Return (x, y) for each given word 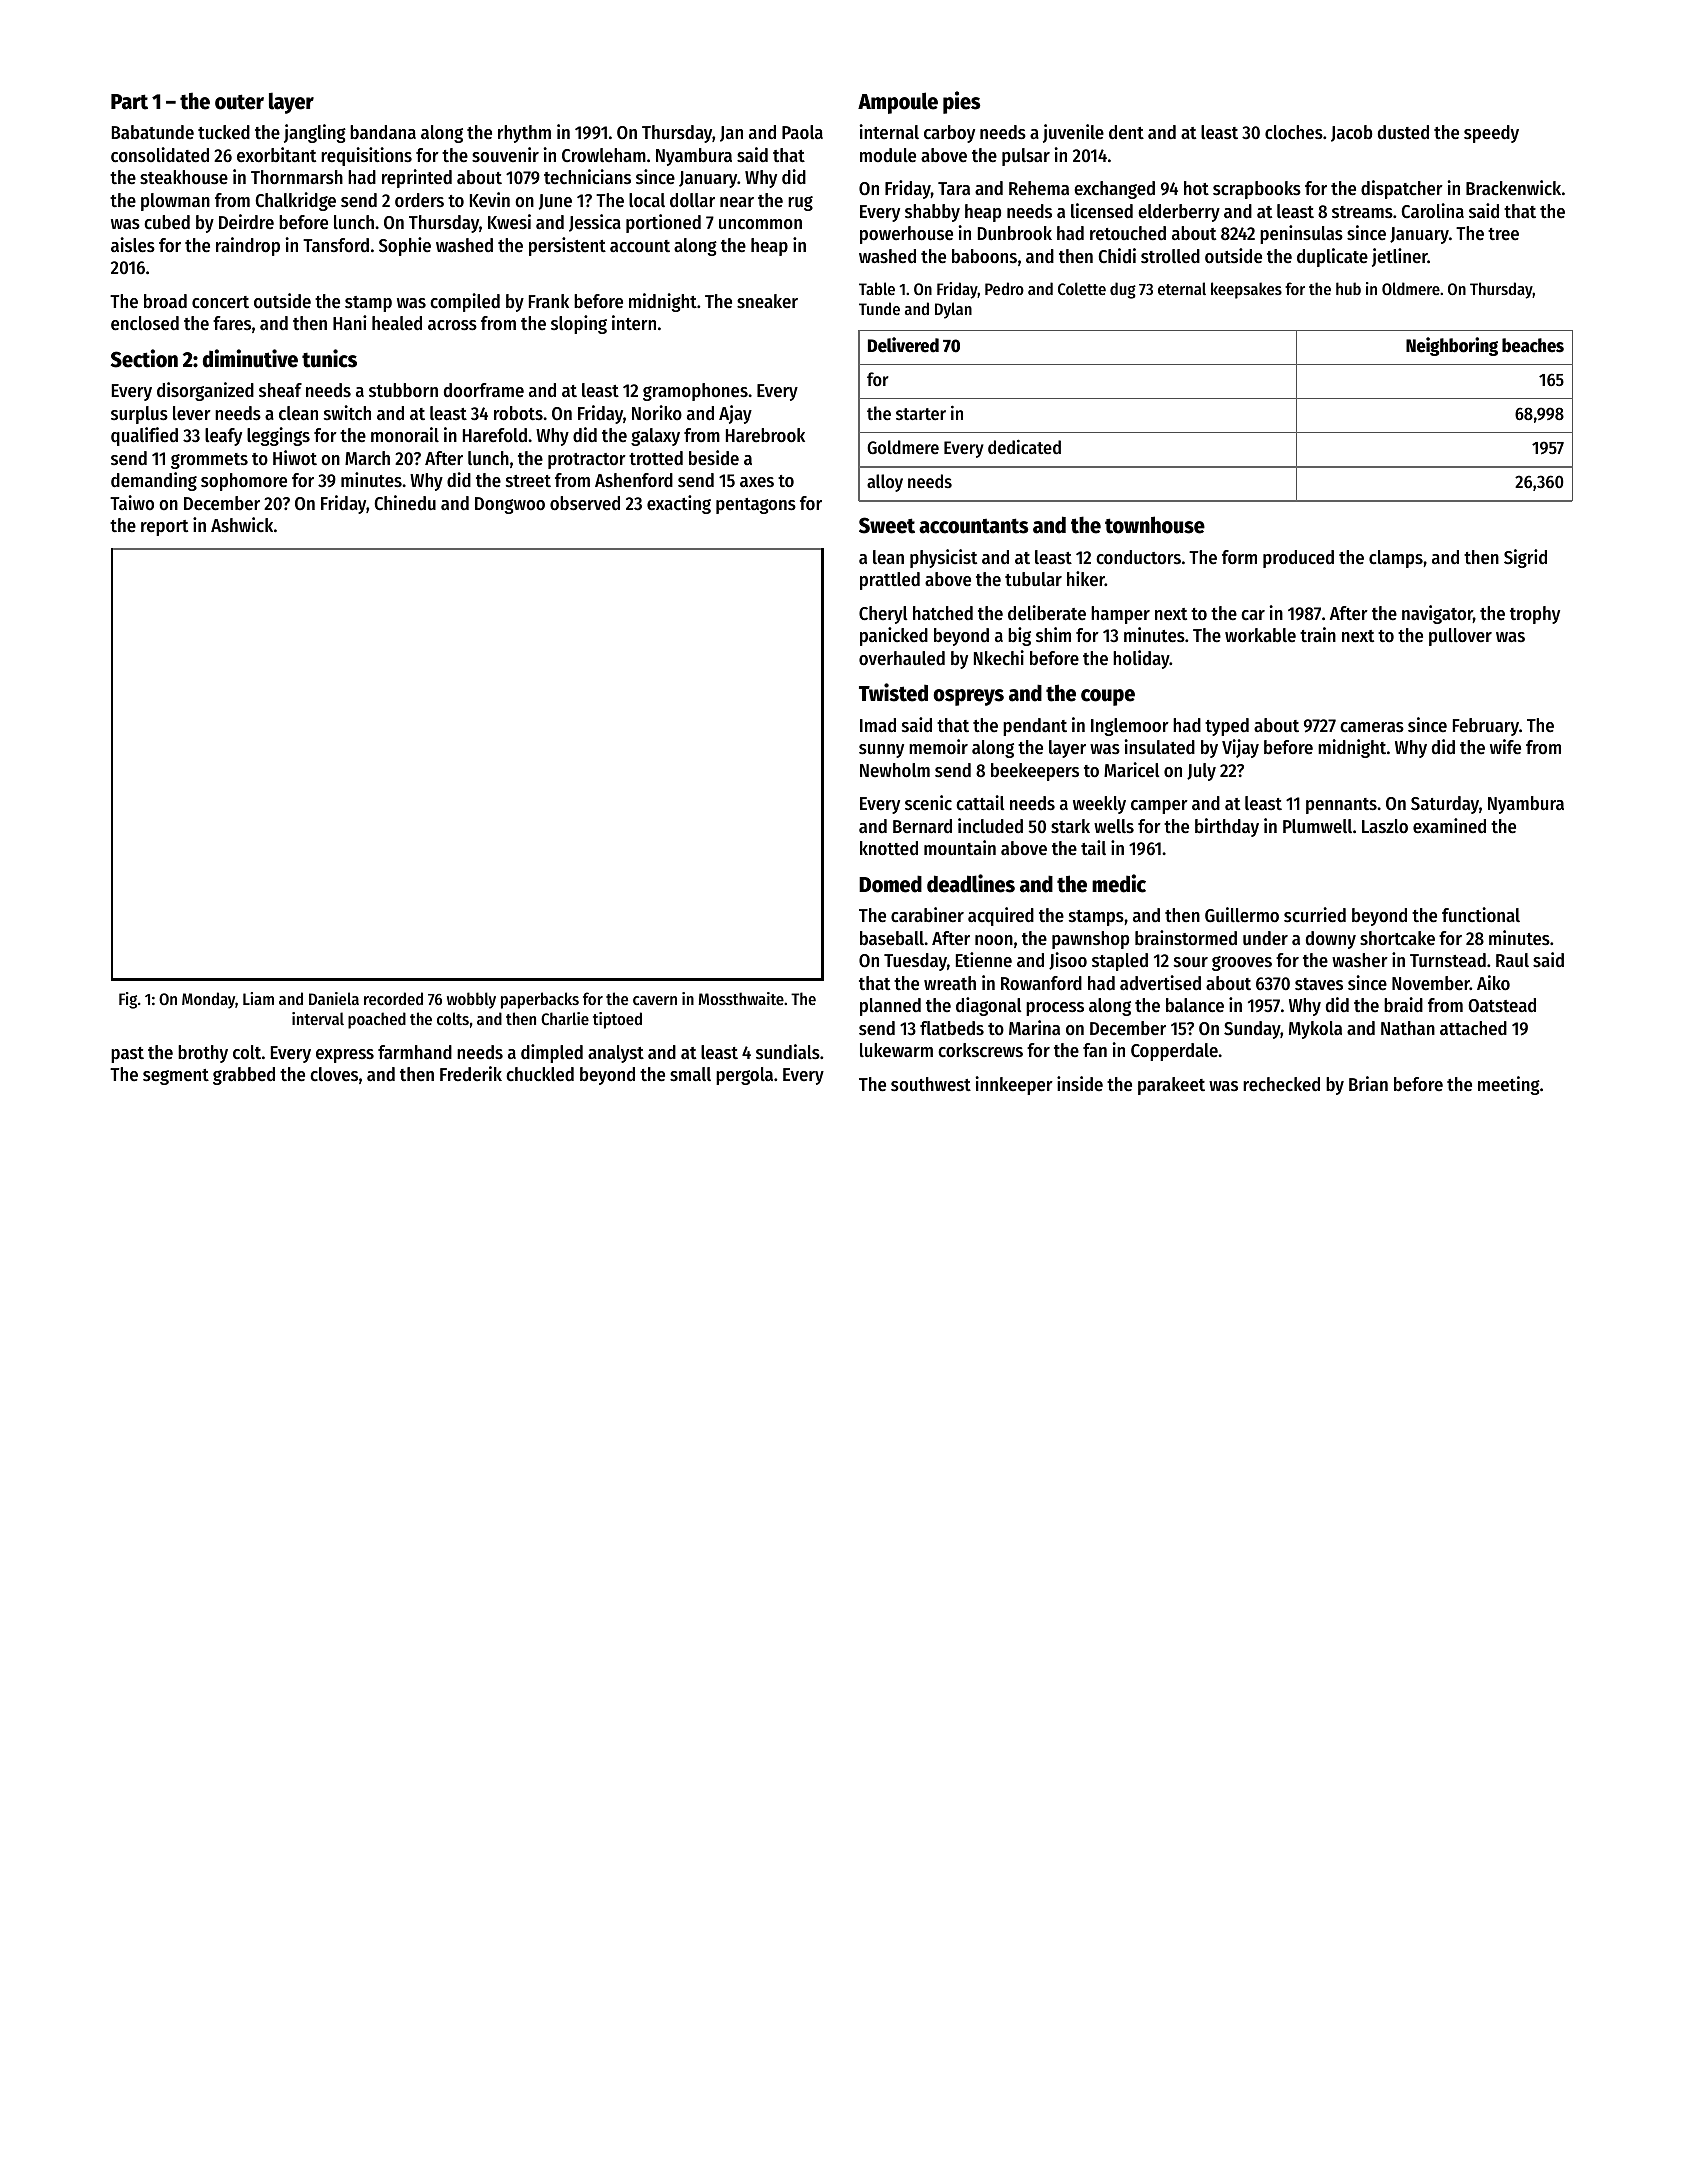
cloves (334, 1074)
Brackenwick (1513, 188)
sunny (881, 751)
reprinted (417, 178)
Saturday (1445, 805)
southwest (931, 1084)
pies (961, 102)
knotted (889, 848)
